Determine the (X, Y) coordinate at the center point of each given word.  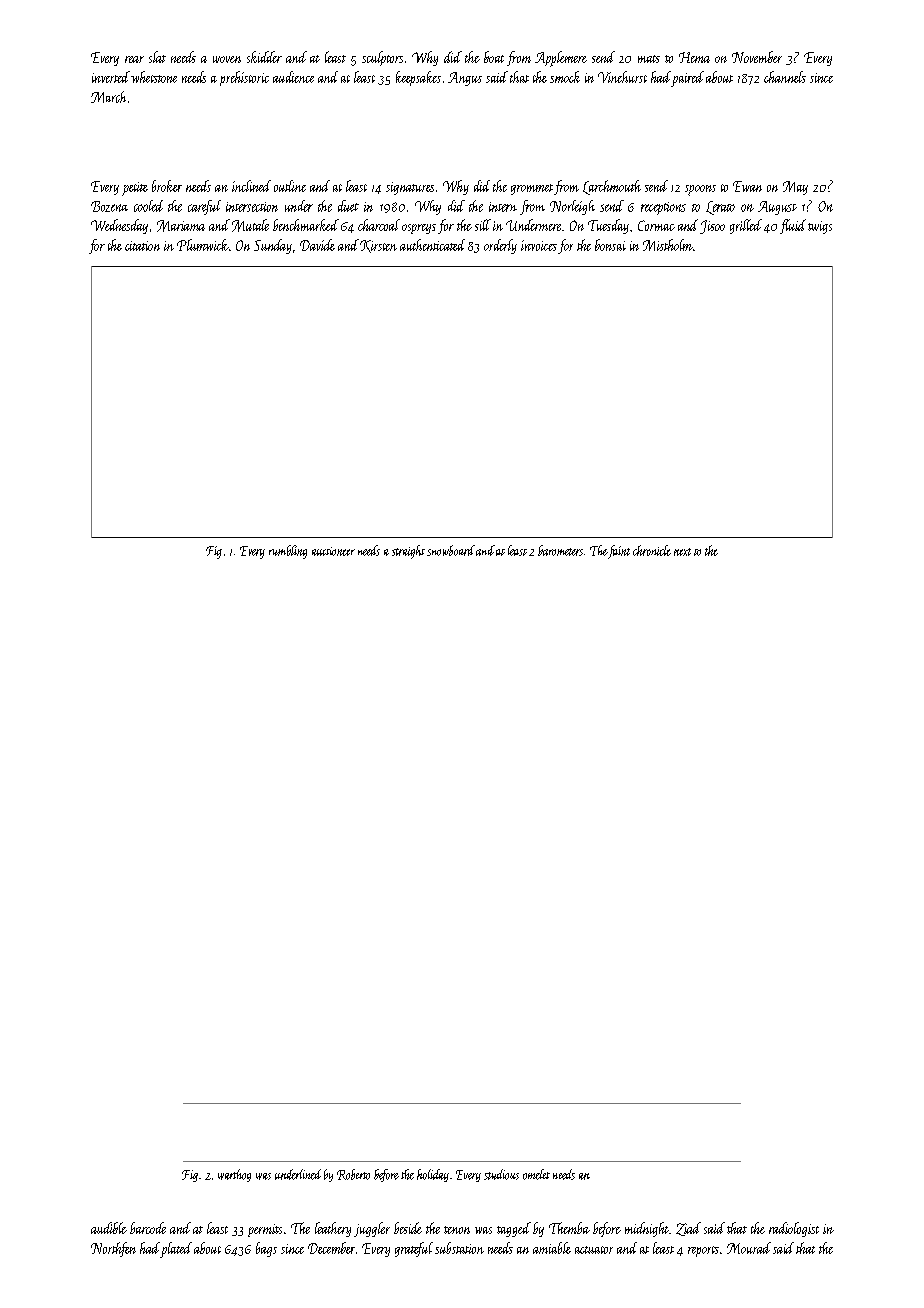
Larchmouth (612, 187)
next (682, 552)
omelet (536, 1174)
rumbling (288, 552)
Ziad (688, 1229)
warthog (234, 1175)
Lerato (720, 208)
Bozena (109, 206)
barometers (560, 550)
